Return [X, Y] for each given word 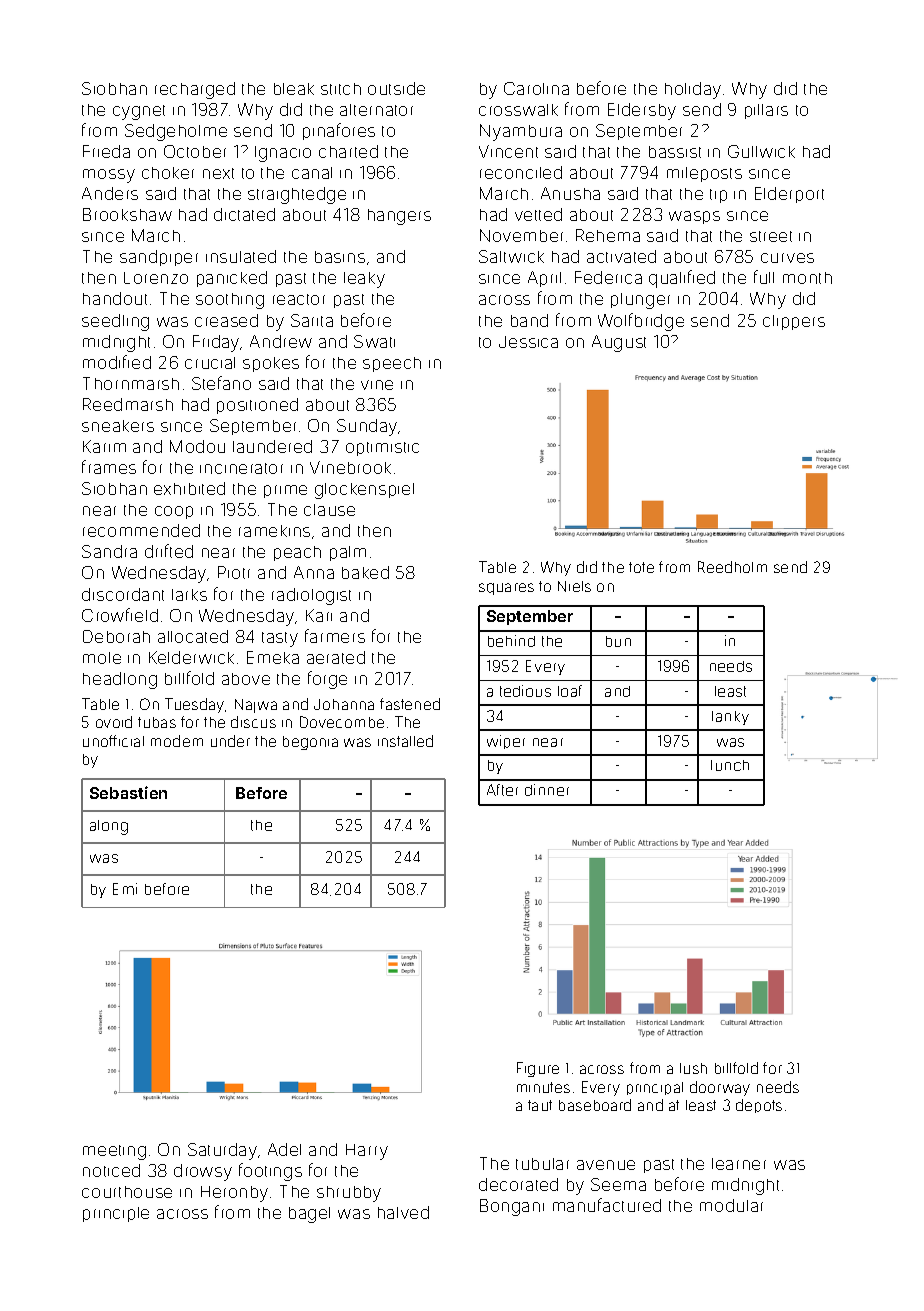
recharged [195, 90]
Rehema [608, 235]
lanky [730, 718]
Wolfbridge [641, 322]
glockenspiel [364, 491]
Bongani [512, 1207]
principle [116, 1214]
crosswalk [518, 110]
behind [511, 641]
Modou [197, 446]
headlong [120, 680]
